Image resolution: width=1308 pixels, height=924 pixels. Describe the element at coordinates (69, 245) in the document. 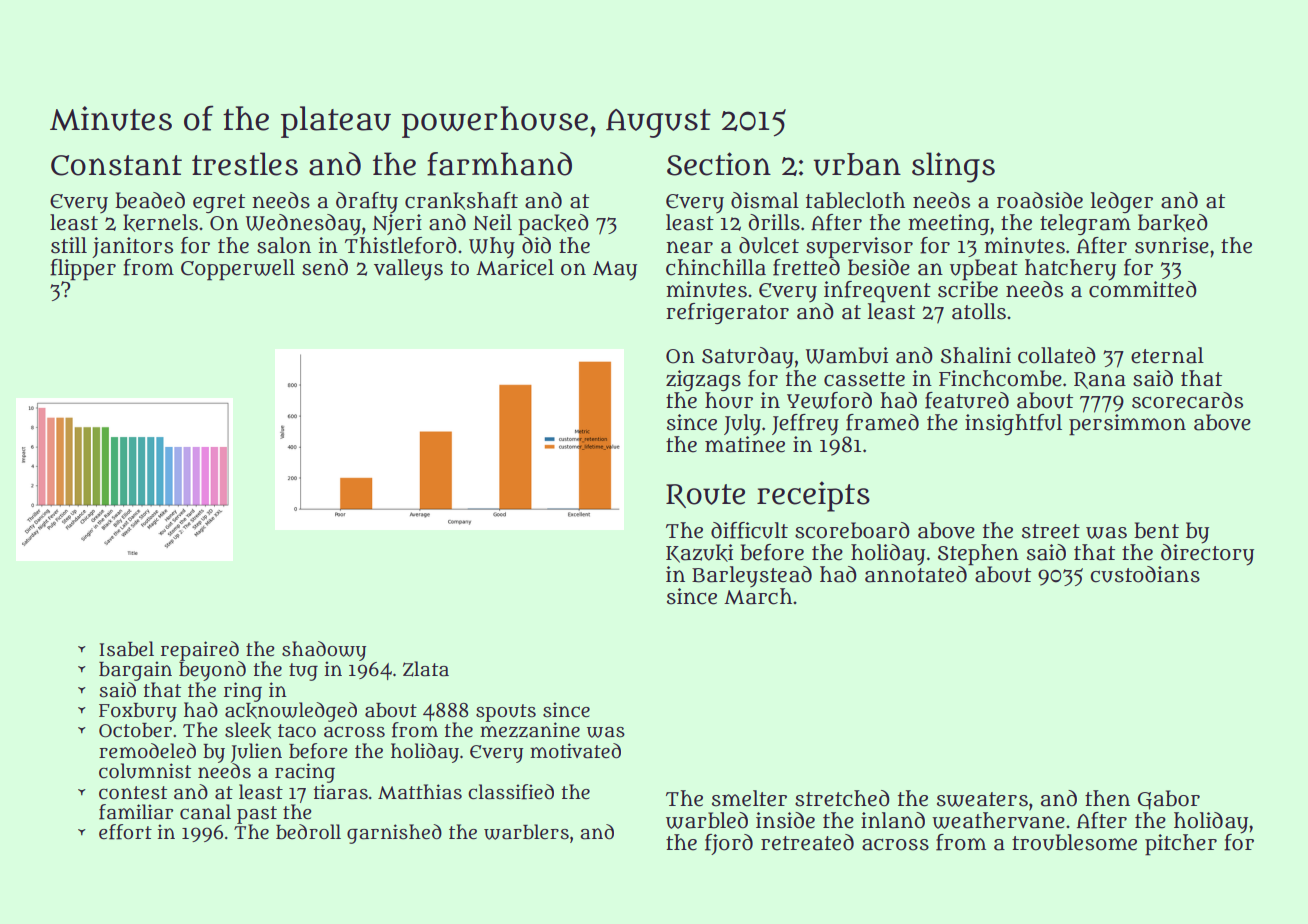

I see `still` at that location.
